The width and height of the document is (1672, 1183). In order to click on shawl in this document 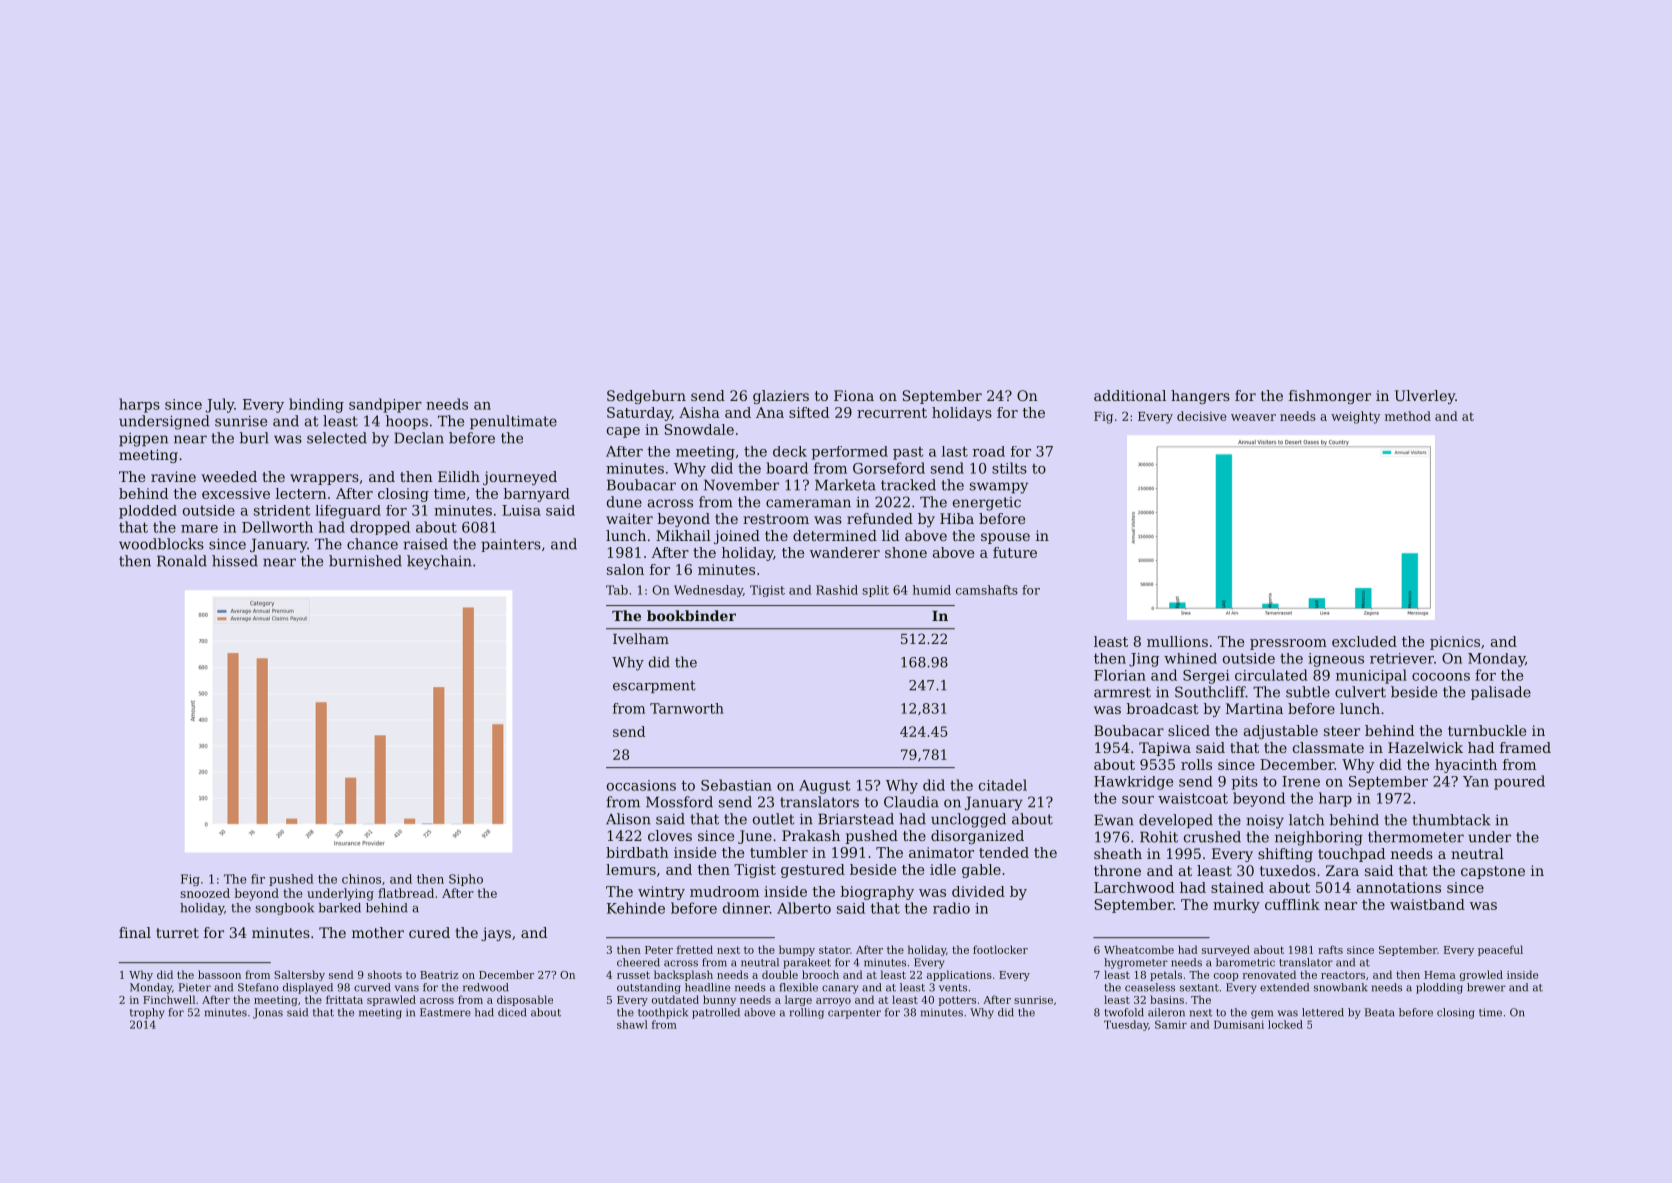, I will do `click(632, 1024)`.
